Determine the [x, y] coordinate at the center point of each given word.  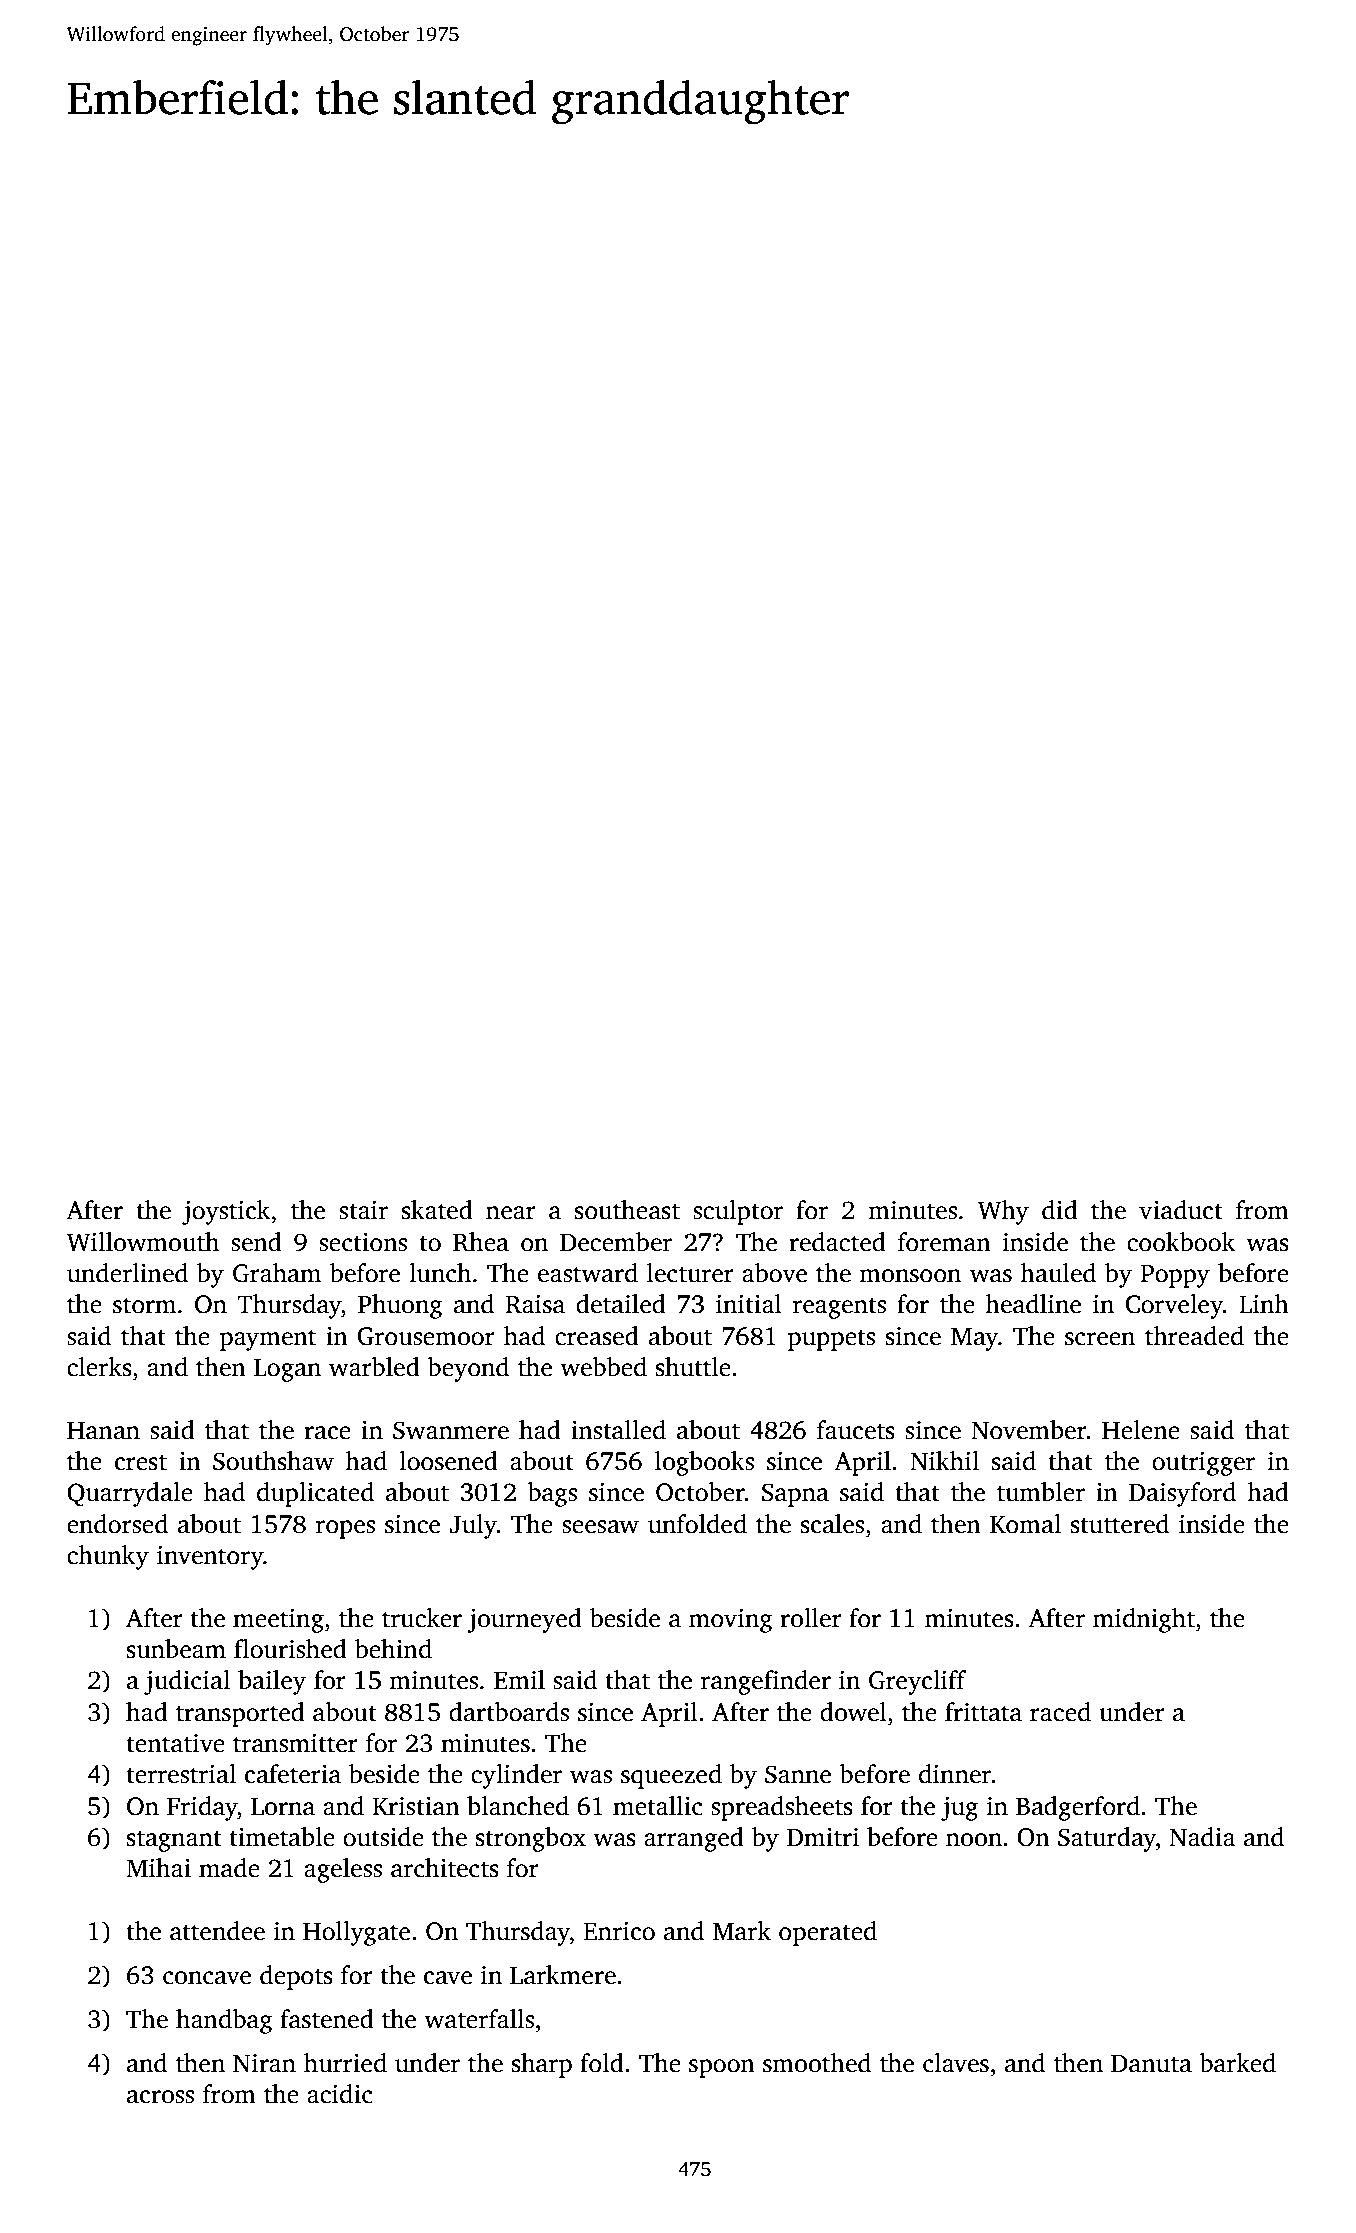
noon [974, 1840]
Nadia [1202, 1837]
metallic [658, 1806]
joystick [226, 1212]
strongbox [531, 1839]
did [1060, 1210]
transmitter [295, 1743]
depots [296, 1977]
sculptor [738, 1212]
